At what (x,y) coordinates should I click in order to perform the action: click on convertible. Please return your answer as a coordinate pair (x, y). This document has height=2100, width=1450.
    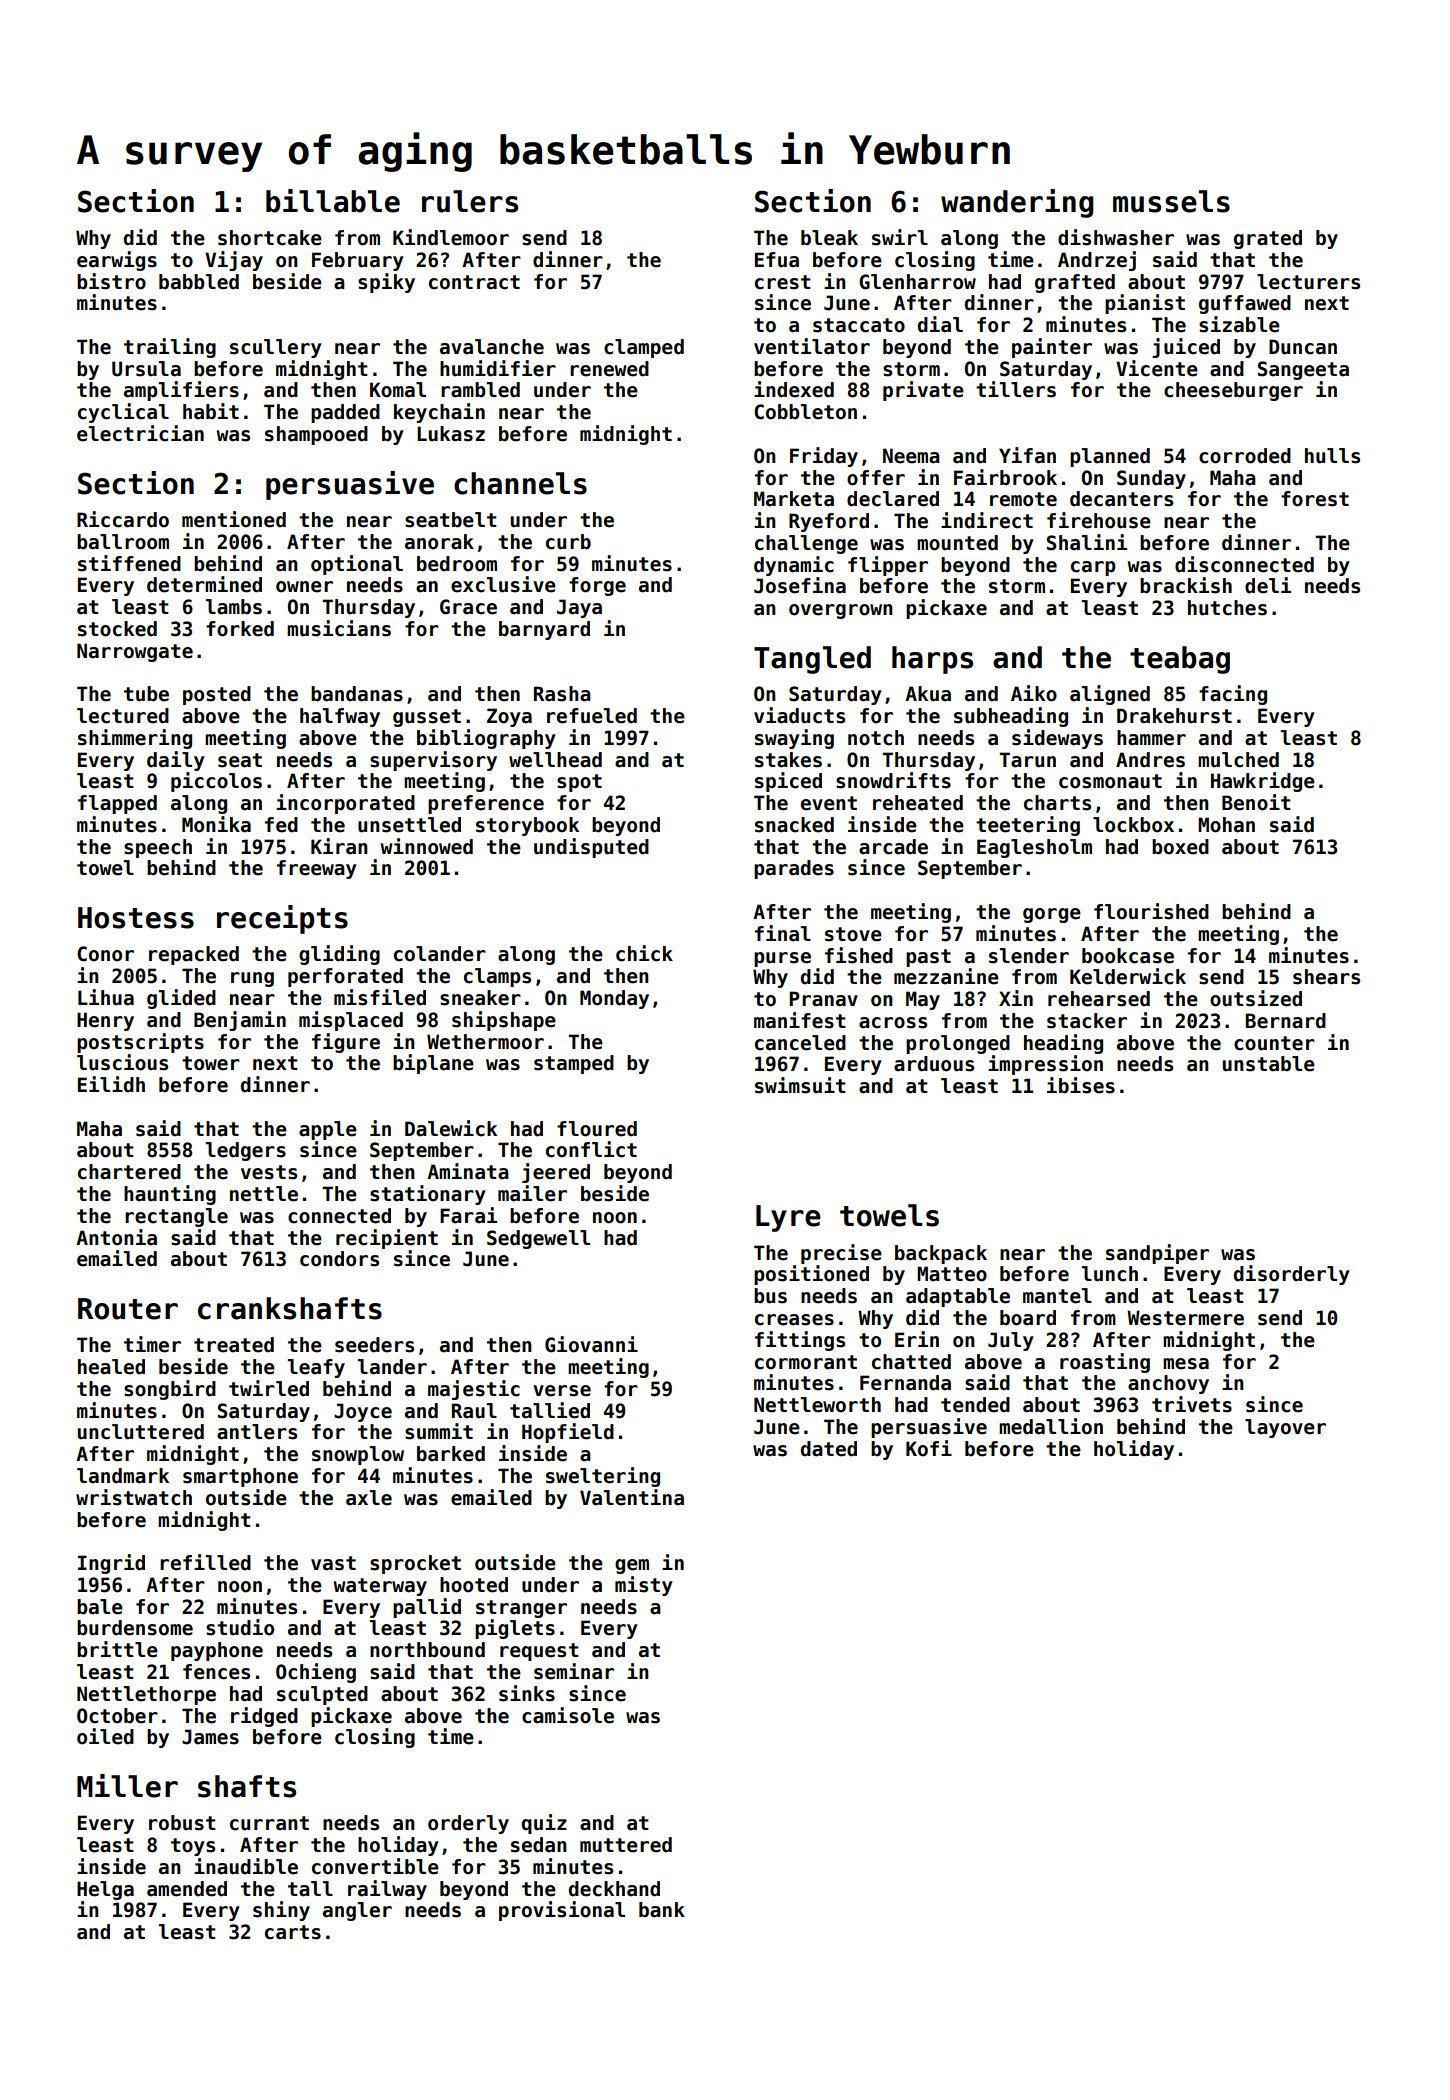
    Looking at the image, I should click on (375, 1866).
